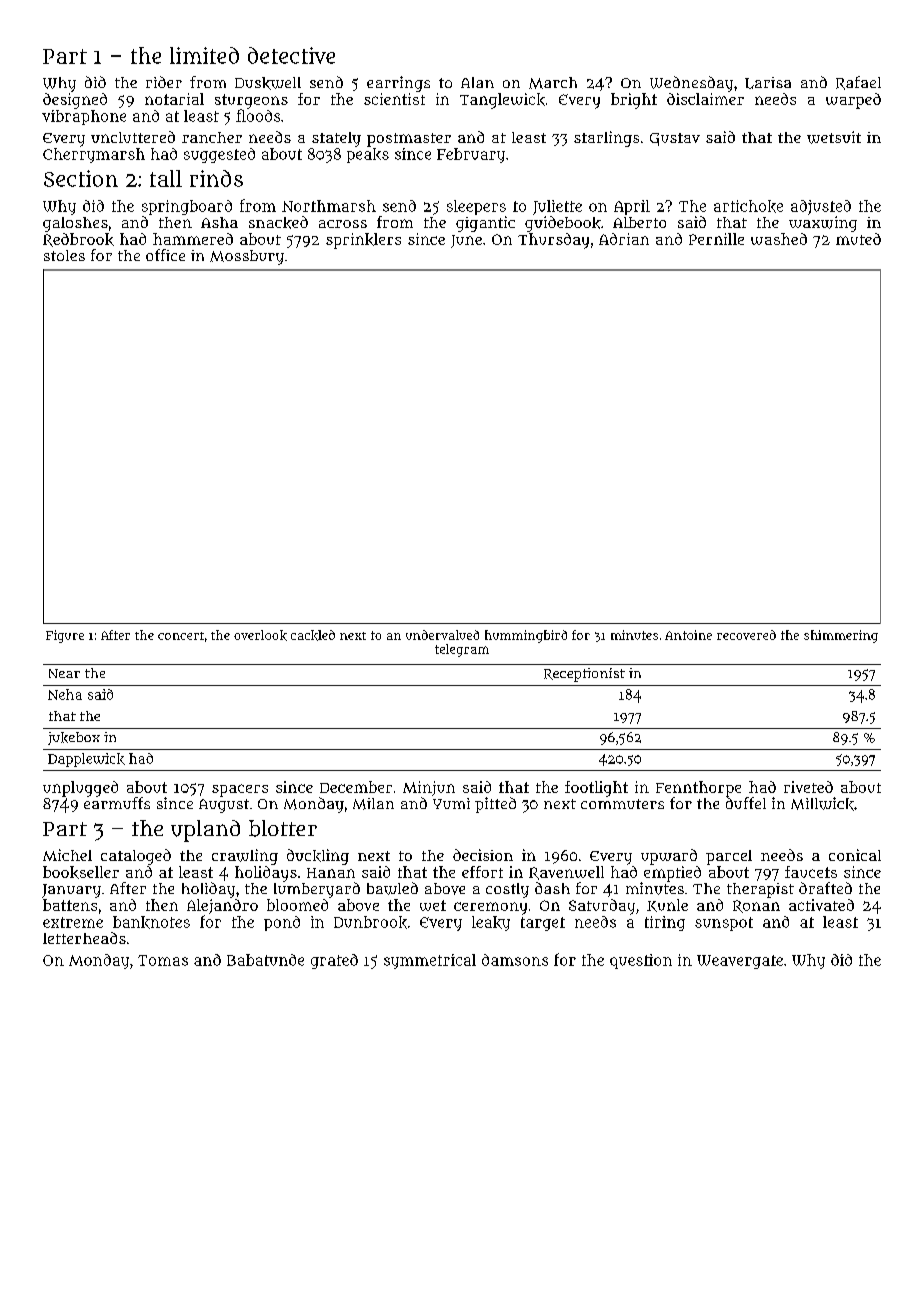 The width and height of the document is (924, 1308). Describe the element at coordinates (133, 137) in the document. I see `uncluttered` at that location.
